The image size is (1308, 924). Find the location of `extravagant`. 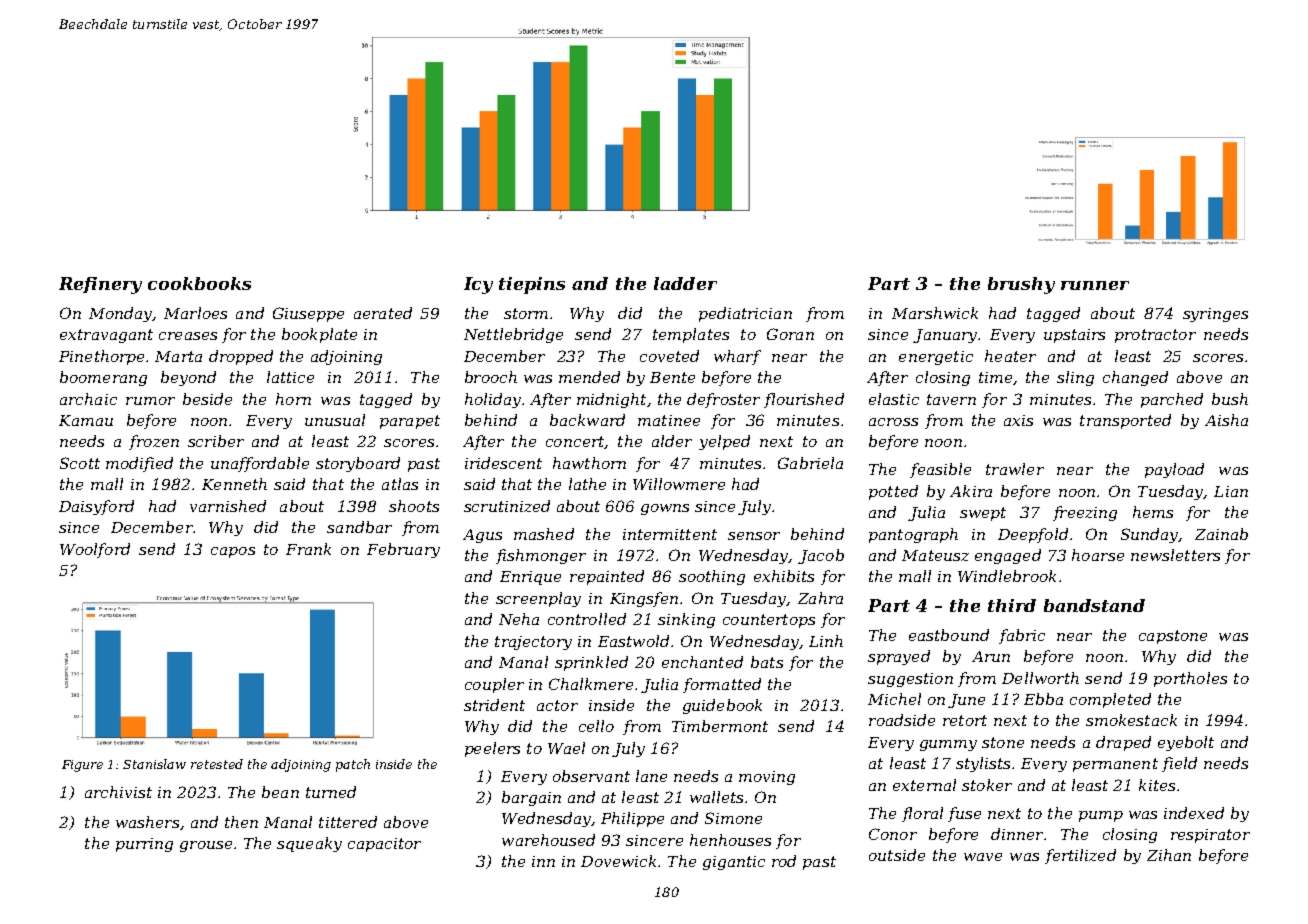

extravagant is located at coordinates (106, 336).
